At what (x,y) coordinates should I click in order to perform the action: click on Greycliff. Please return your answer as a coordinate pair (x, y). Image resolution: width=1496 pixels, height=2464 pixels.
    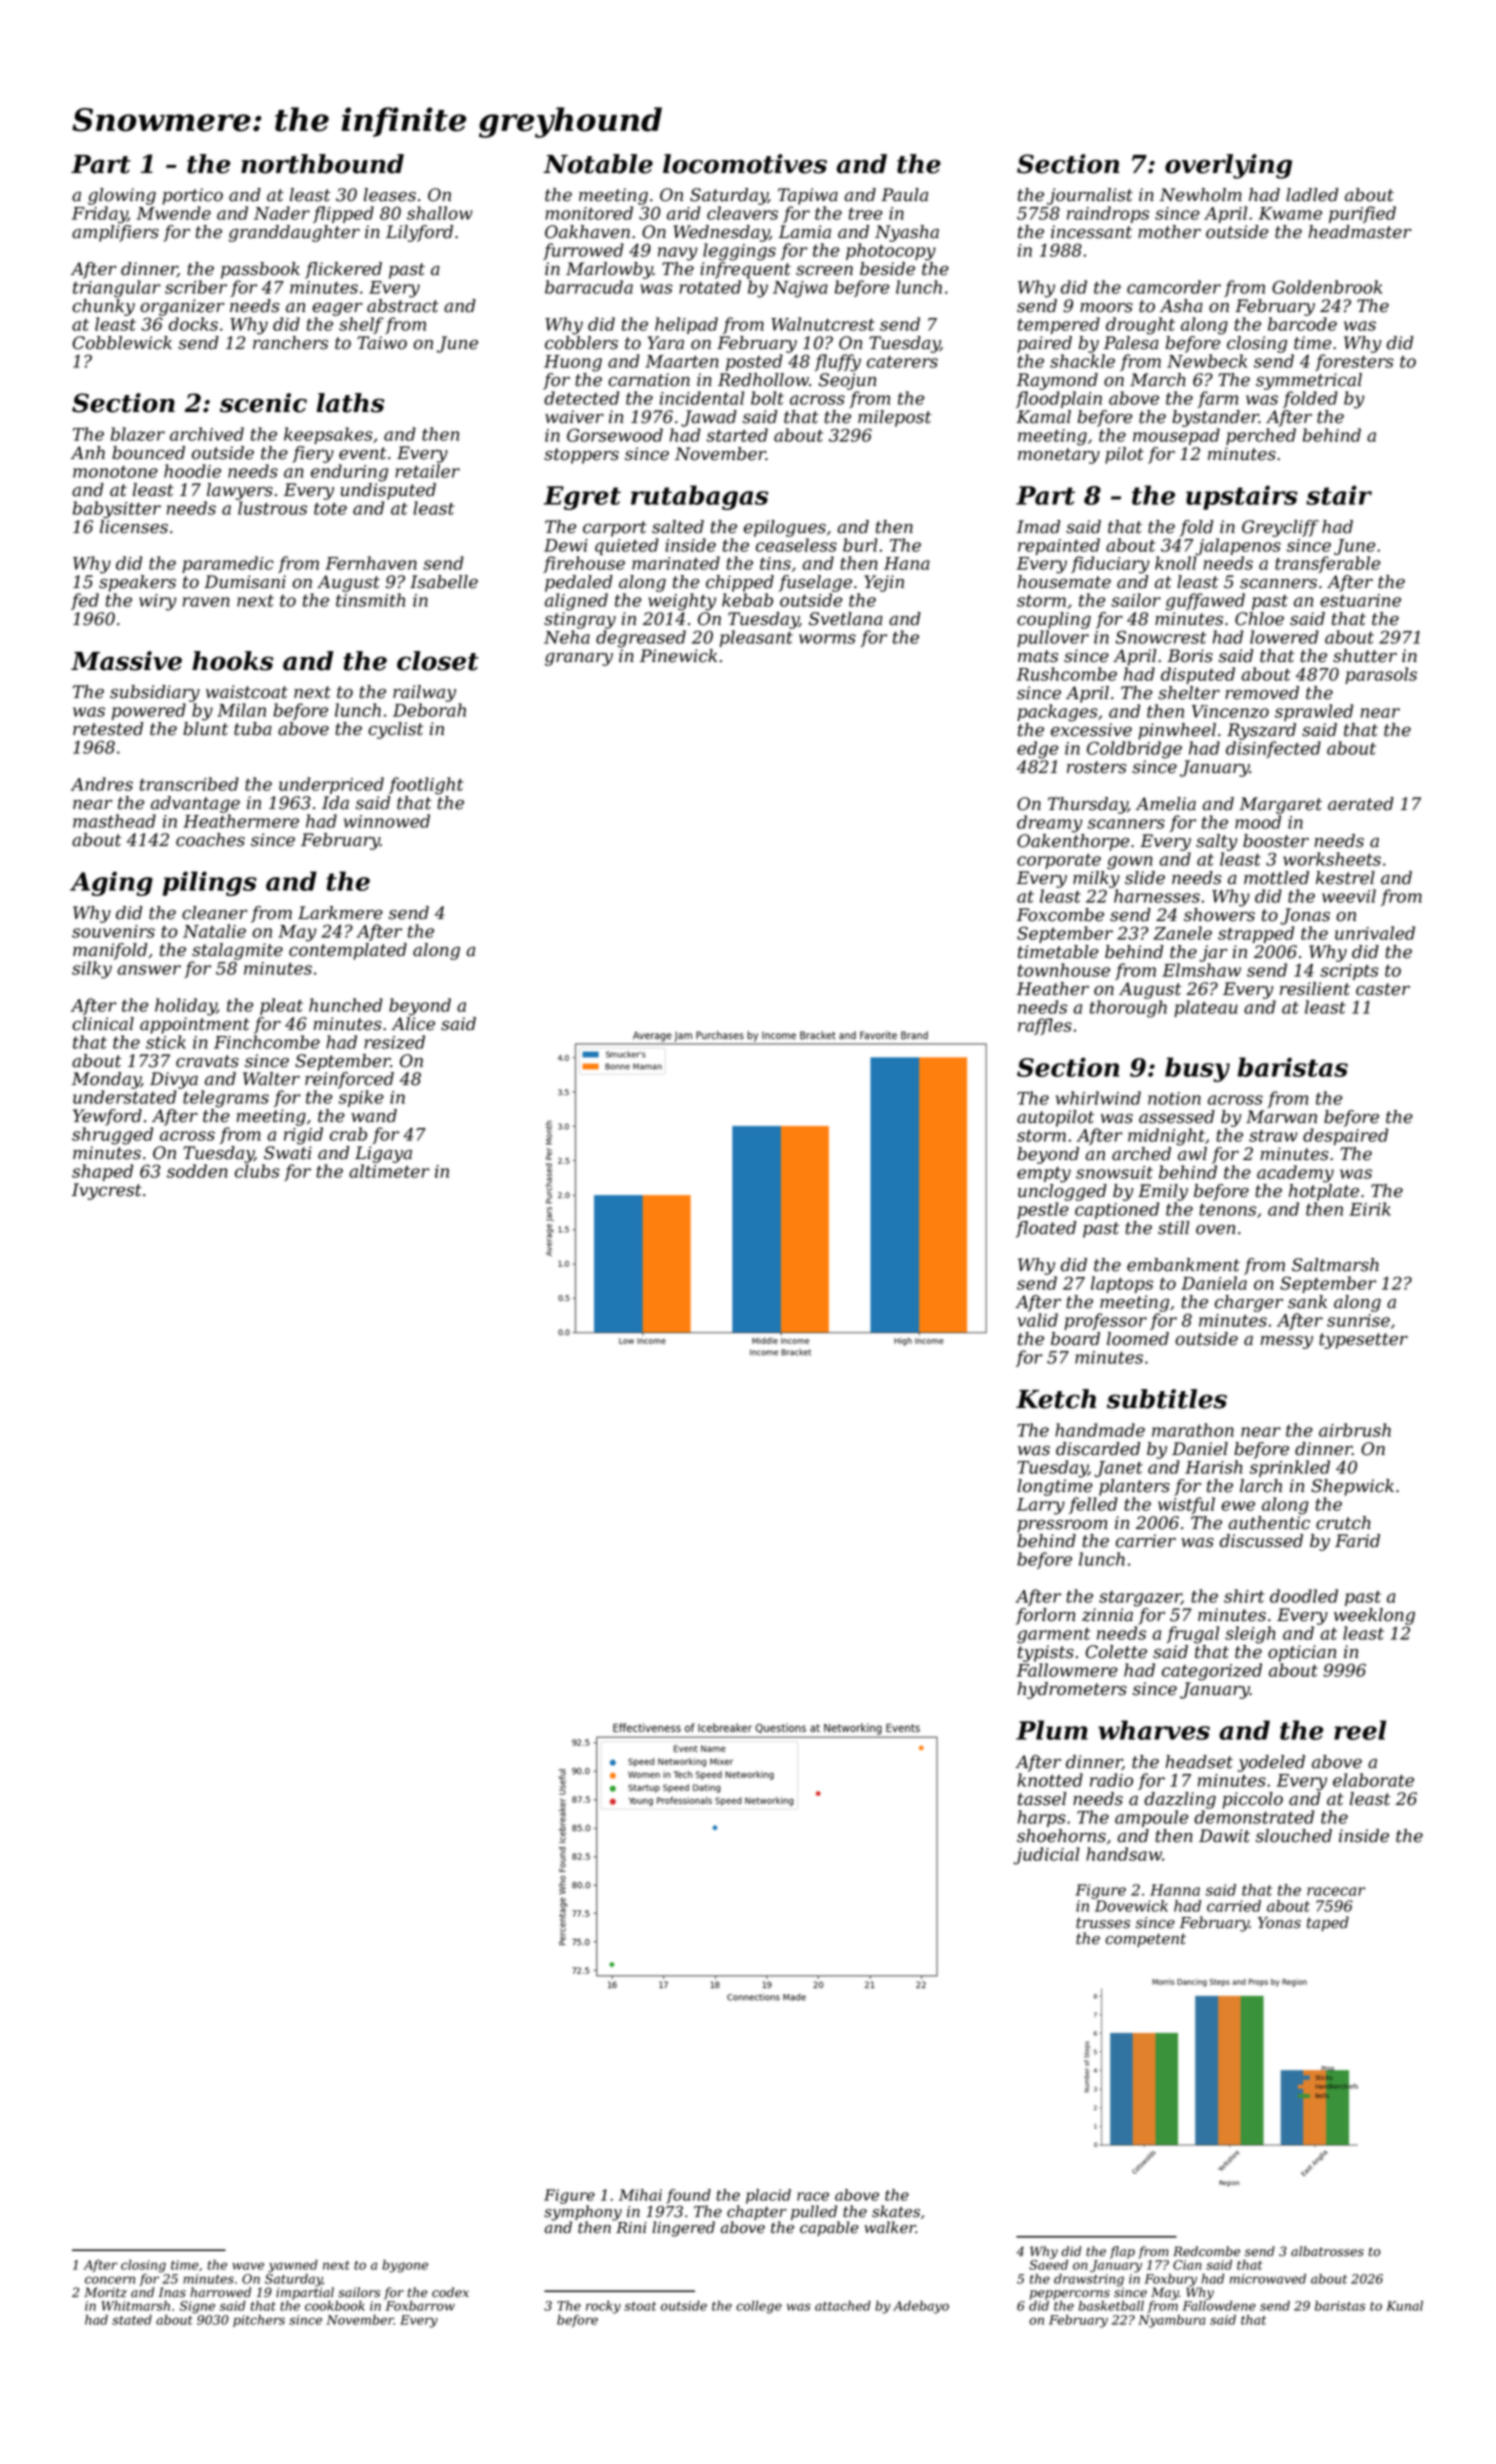
    Looking at the image, I should click on (1280, 528).
